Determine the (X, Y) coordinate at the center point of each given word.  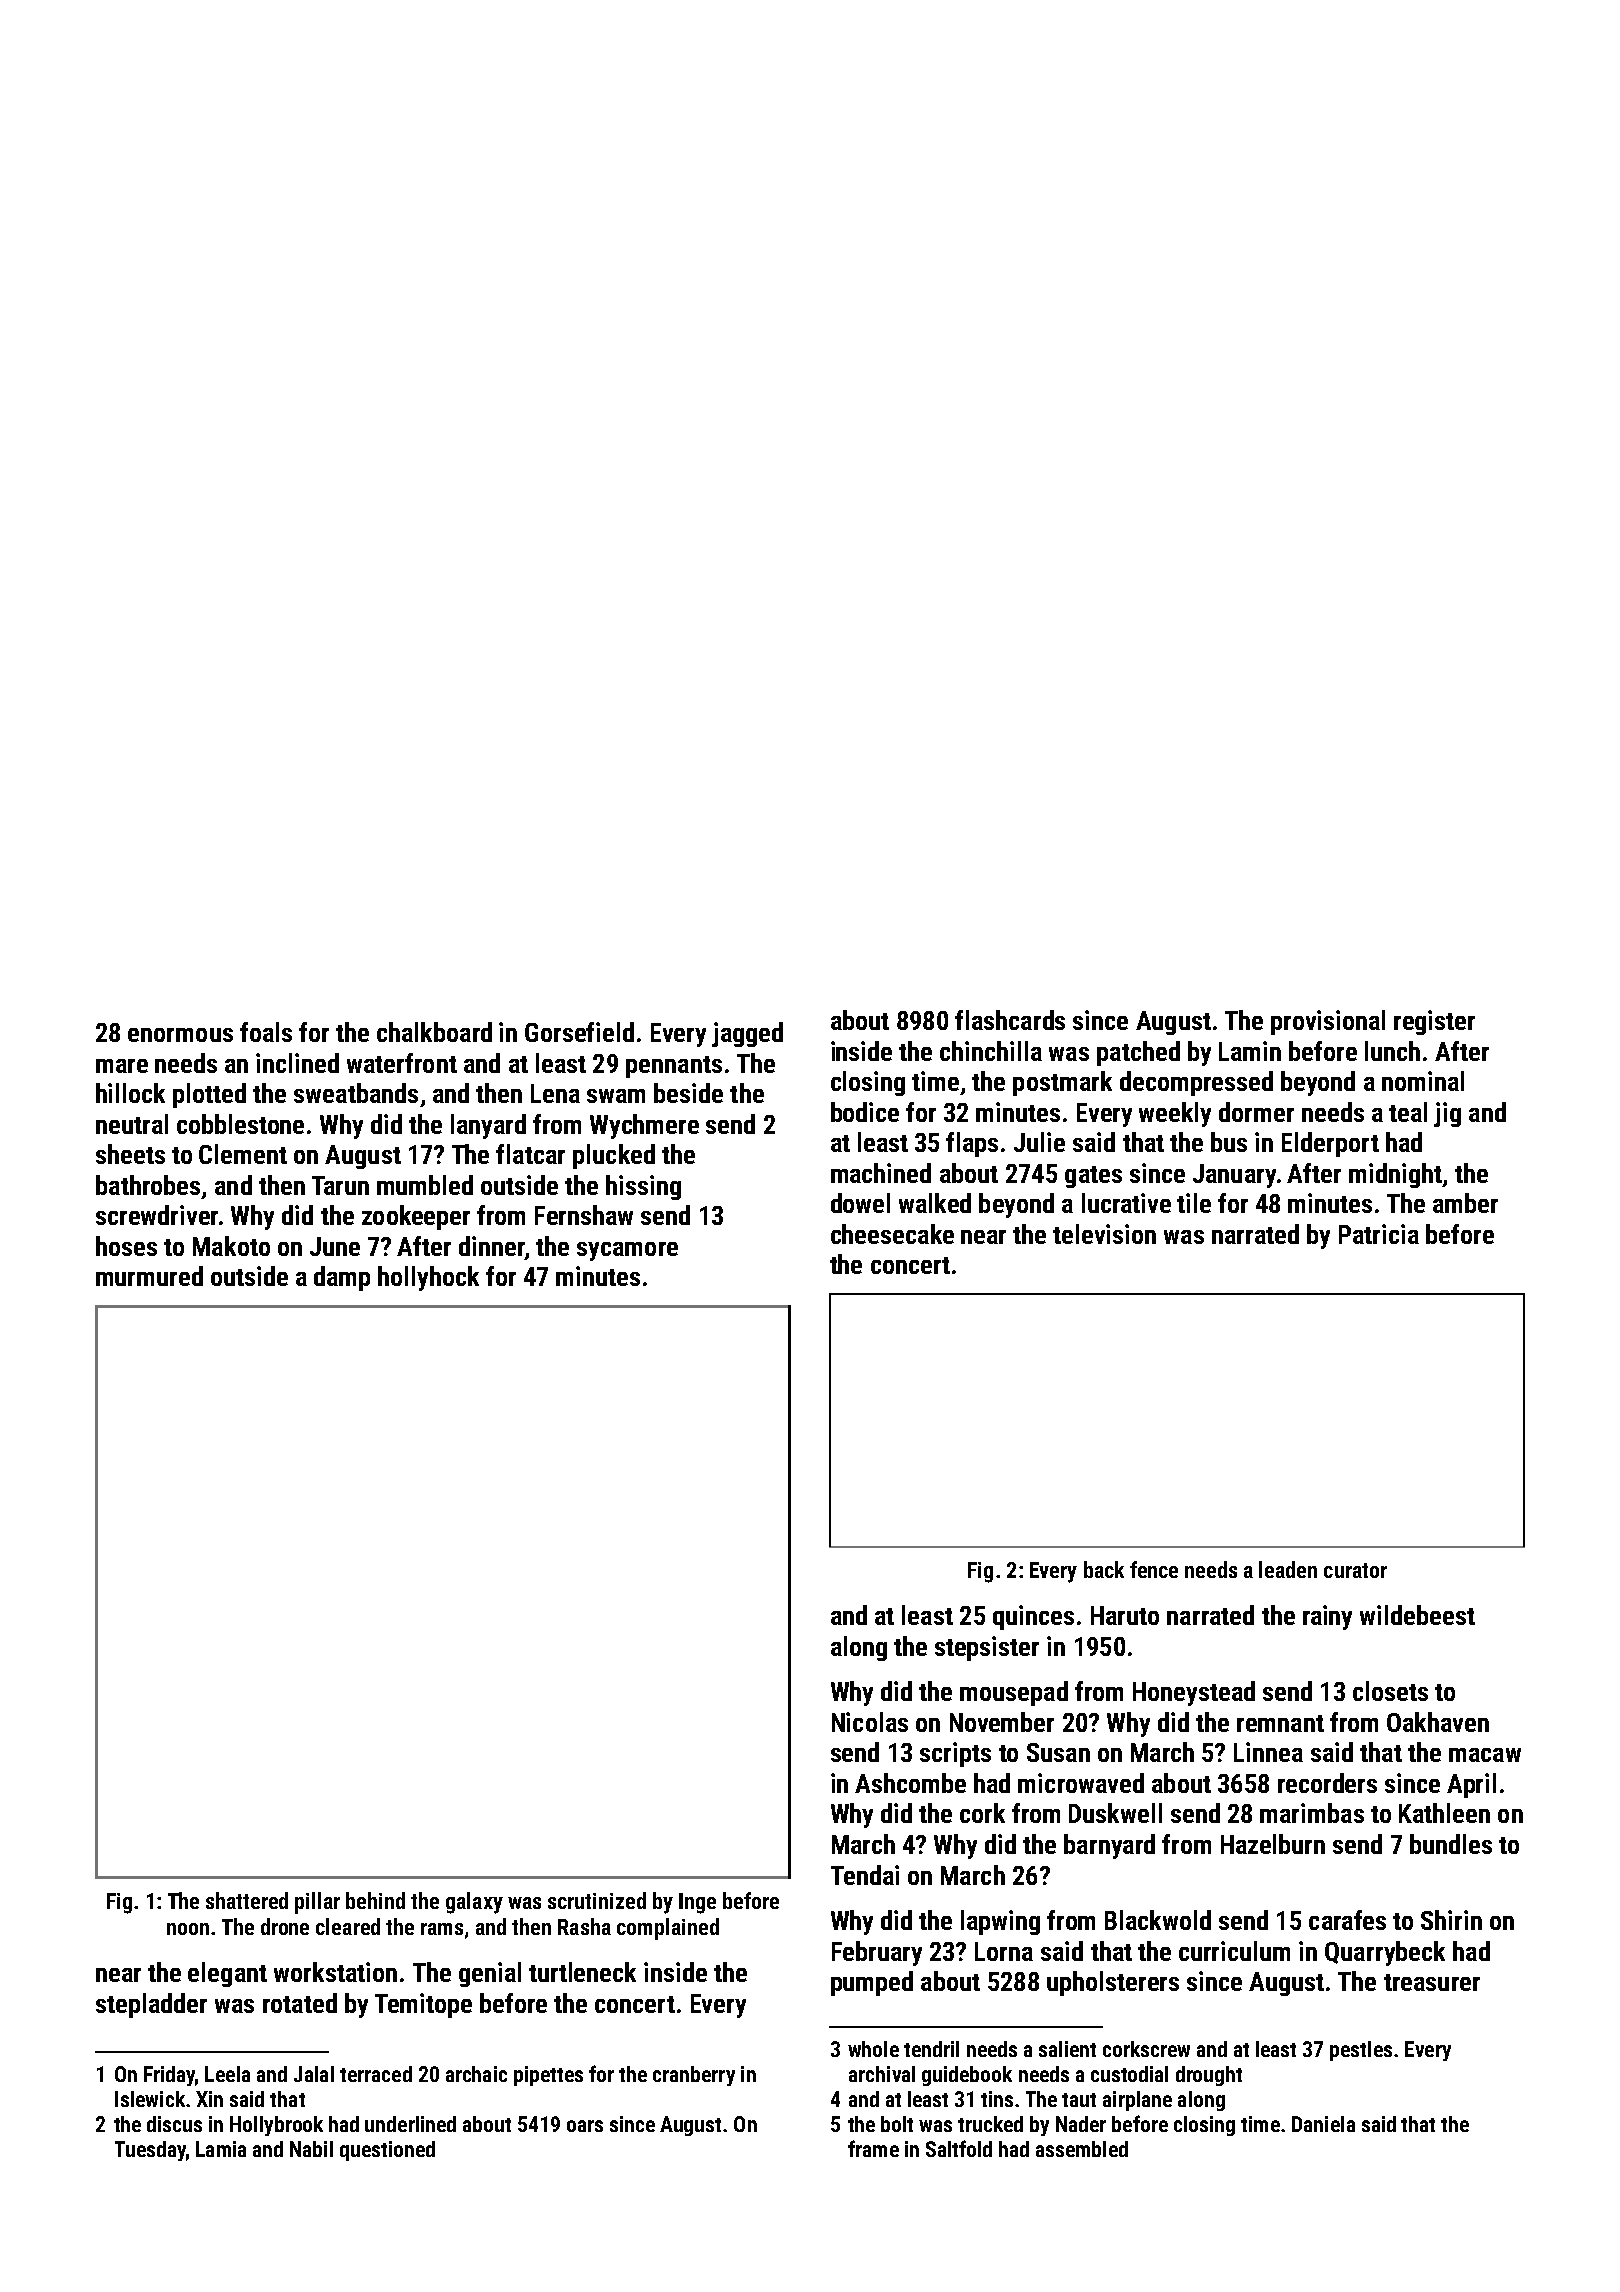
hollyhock (428, 1278)
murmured (149, 1276)
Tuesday (150, 2151)
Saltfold (959, 2148)
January (1234, 1176)
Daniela (1323, 2124)
